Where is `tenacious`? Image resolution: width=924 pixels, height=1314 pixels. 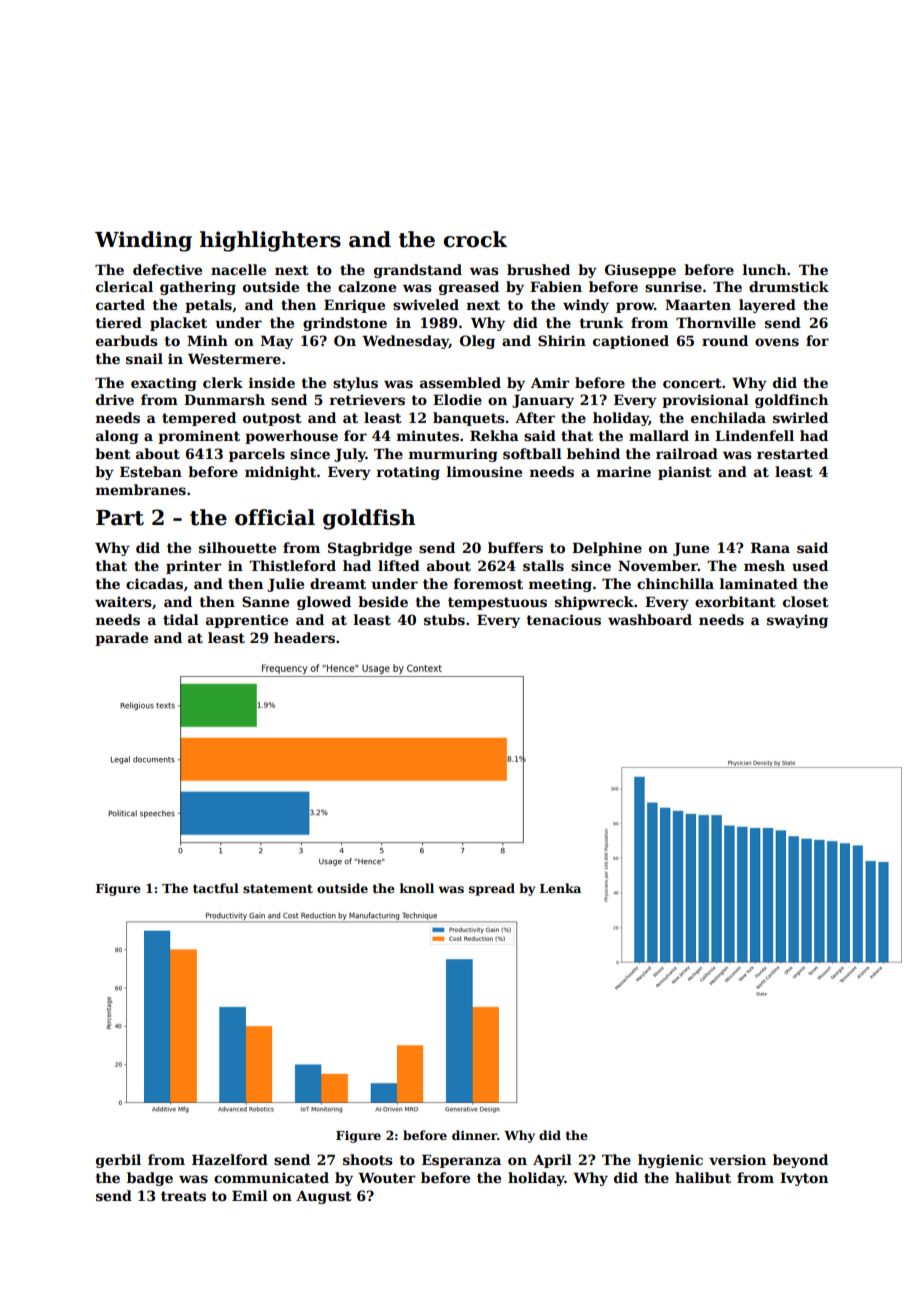
tenacious is located at coordinates (563, 619).
